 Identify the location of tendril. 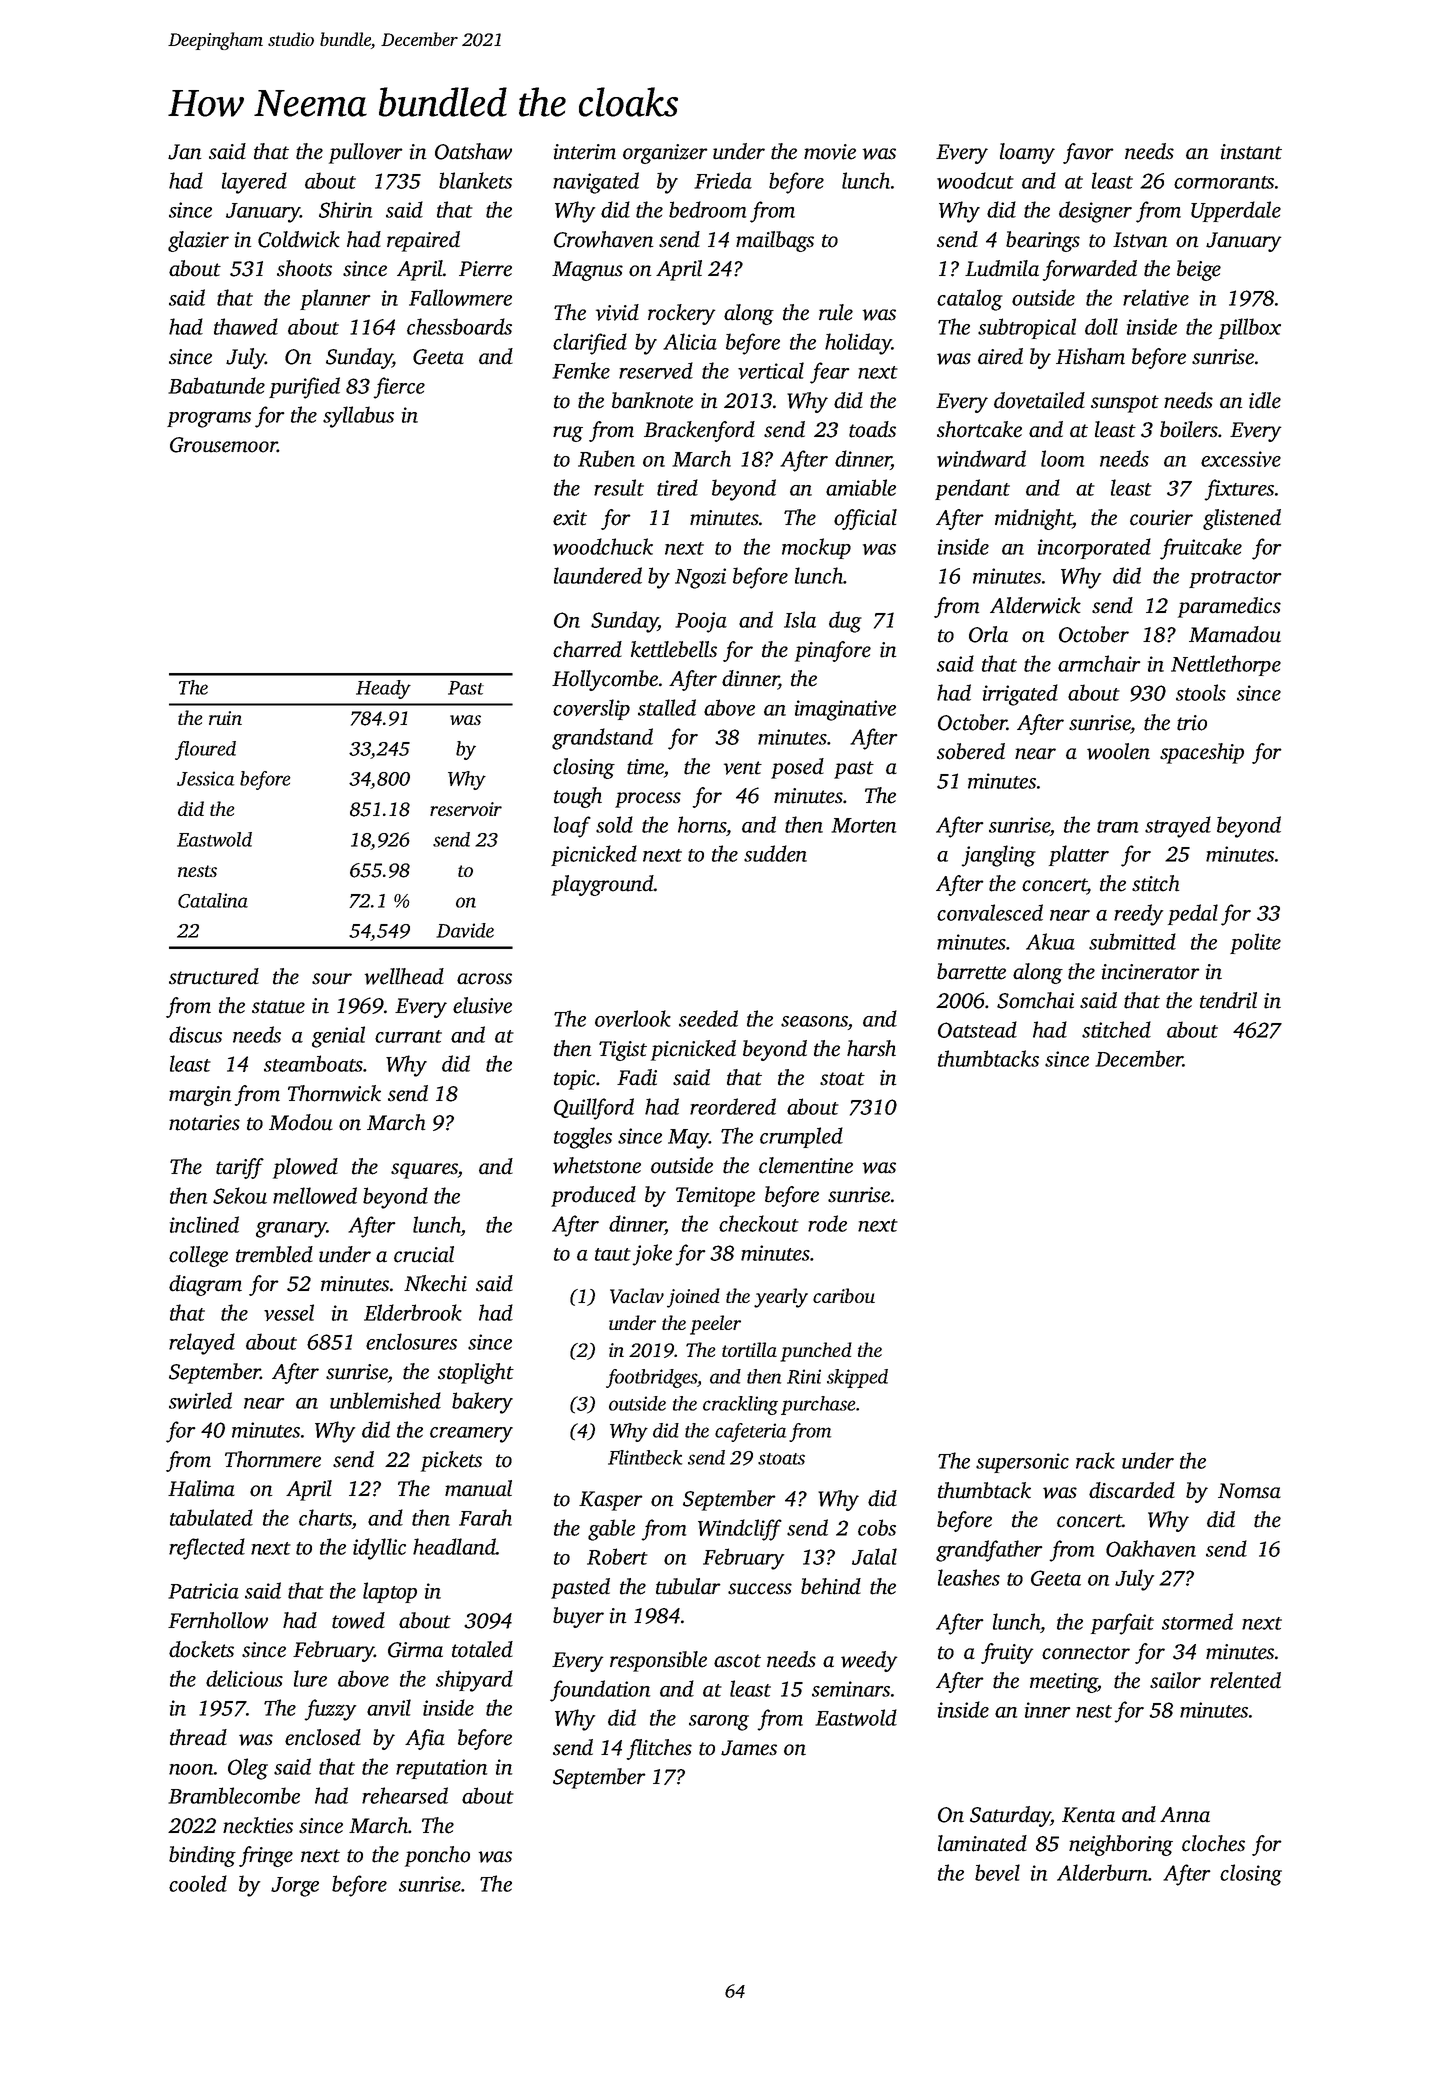
(1228, 1000).
